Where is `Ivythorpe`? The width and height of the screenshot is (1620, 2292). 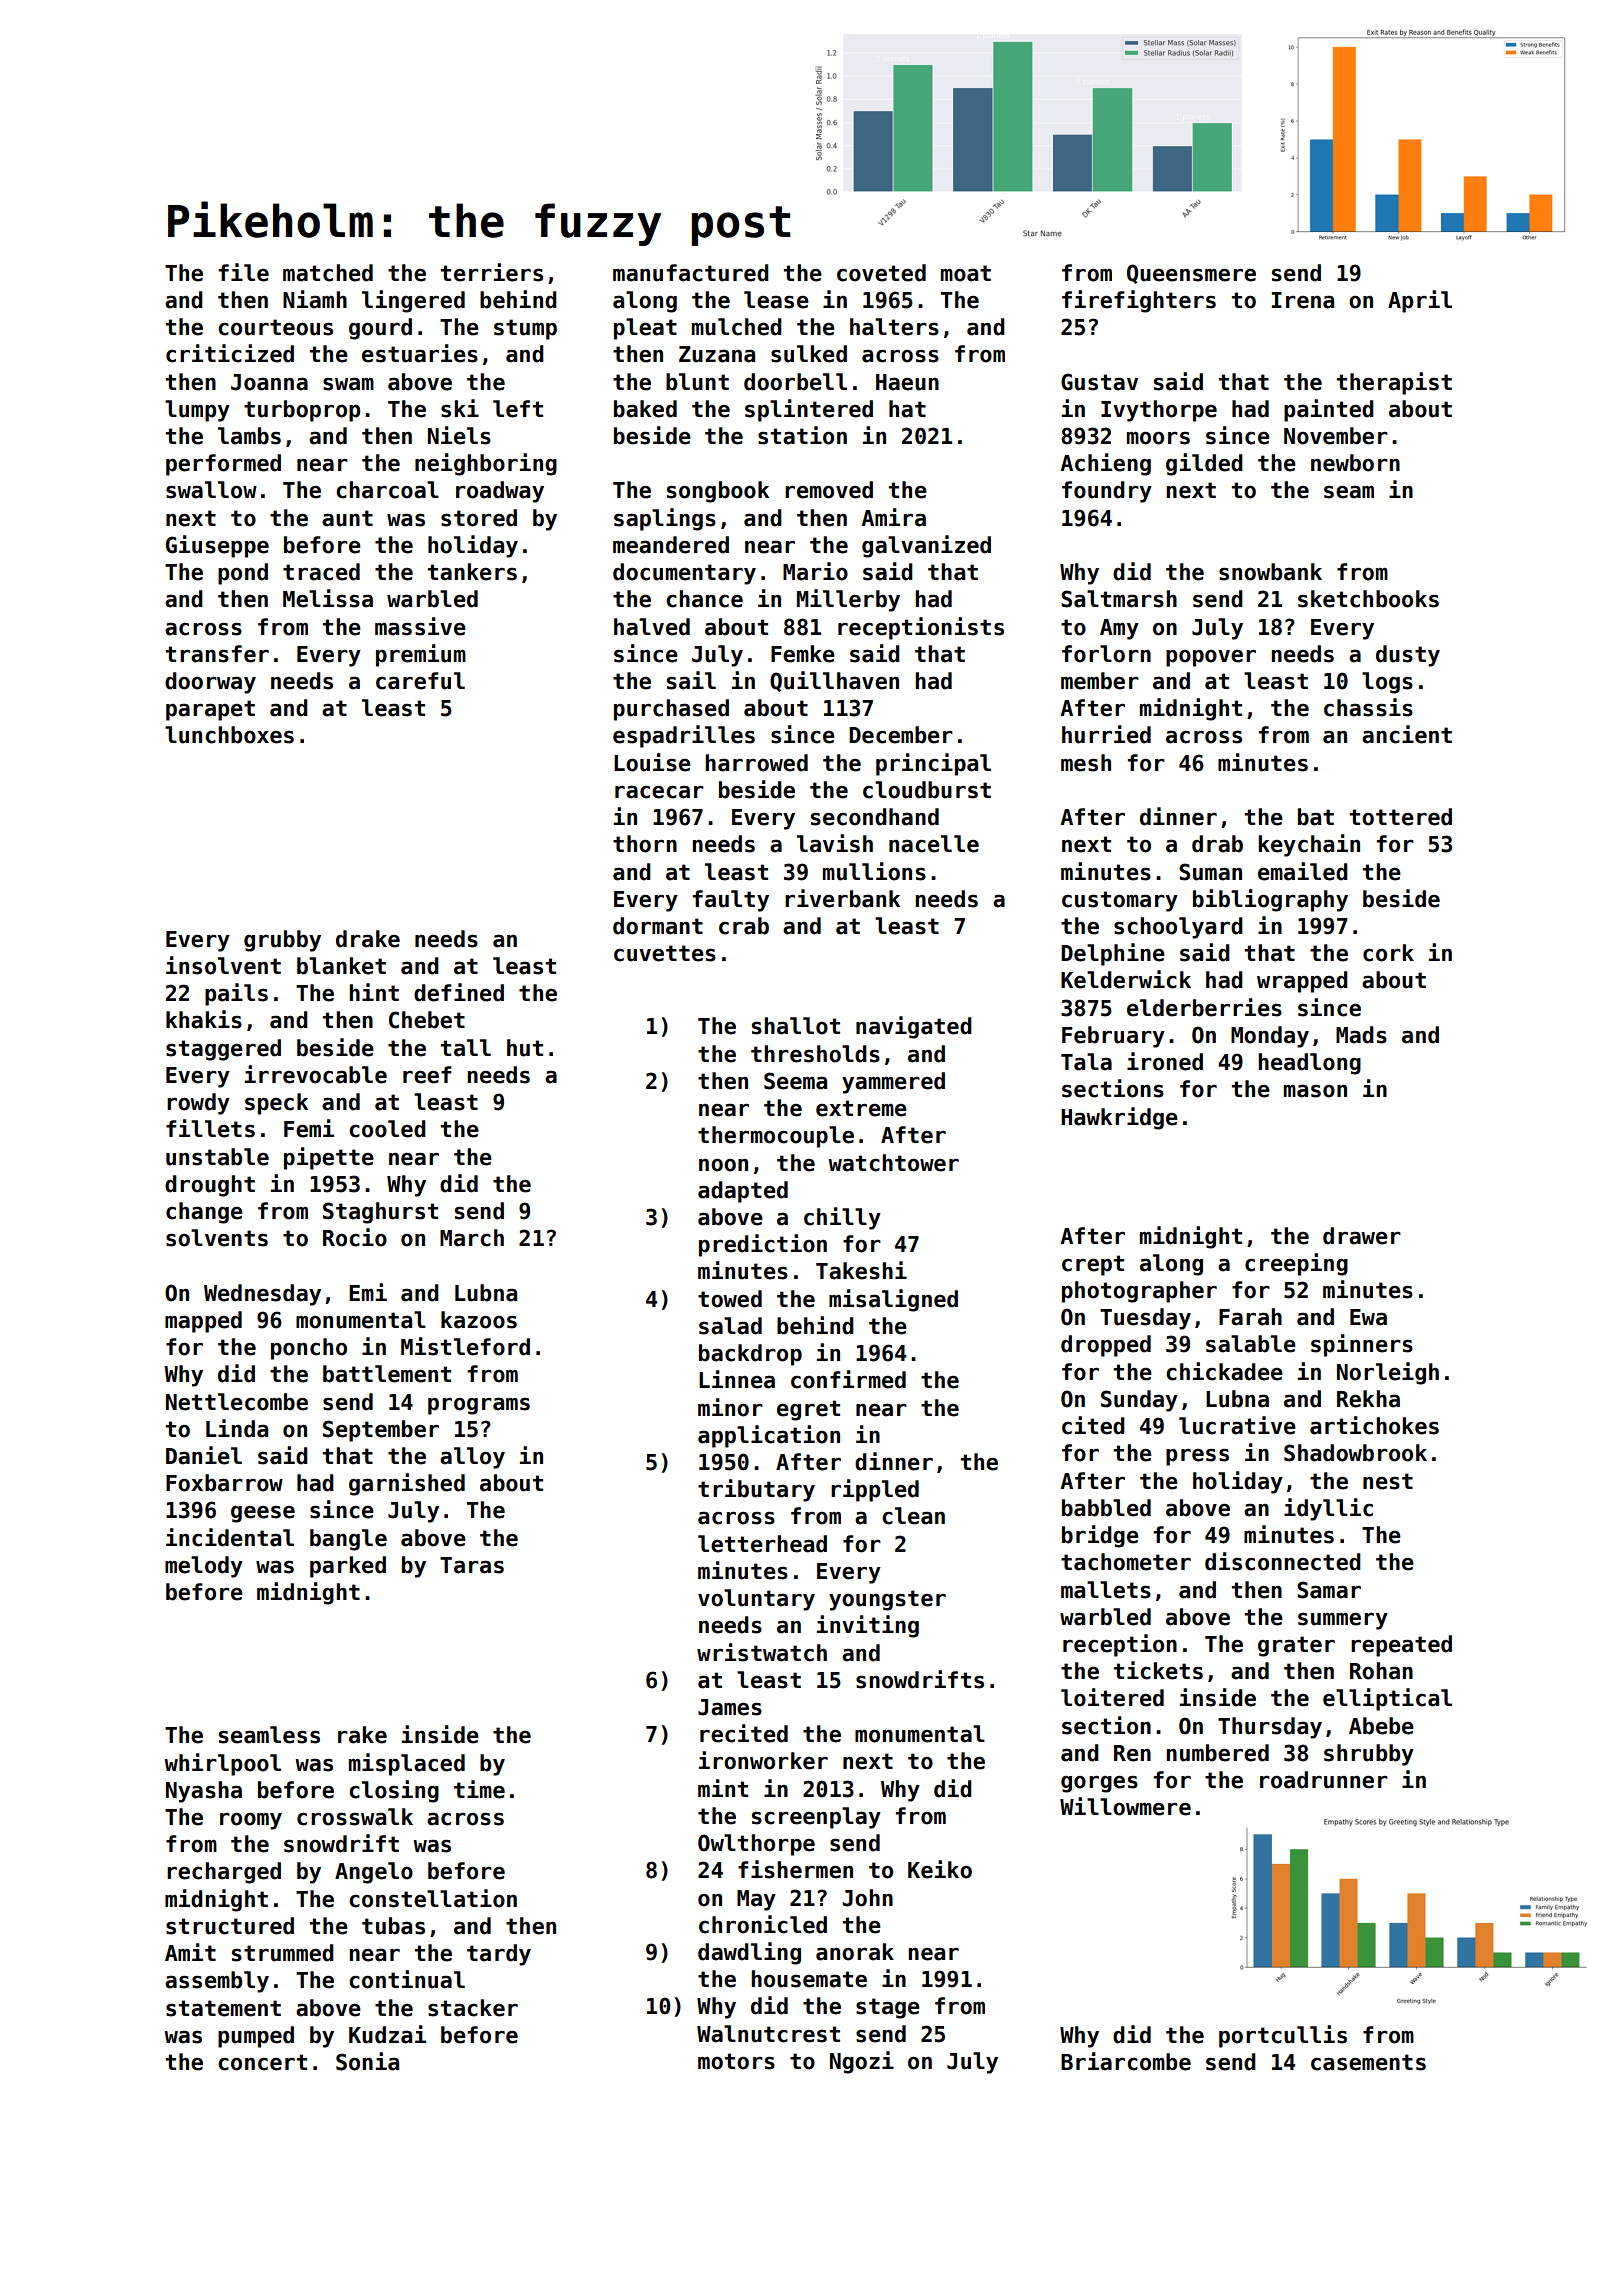 Ivythorpe is located at coordinates (1159, 411).
